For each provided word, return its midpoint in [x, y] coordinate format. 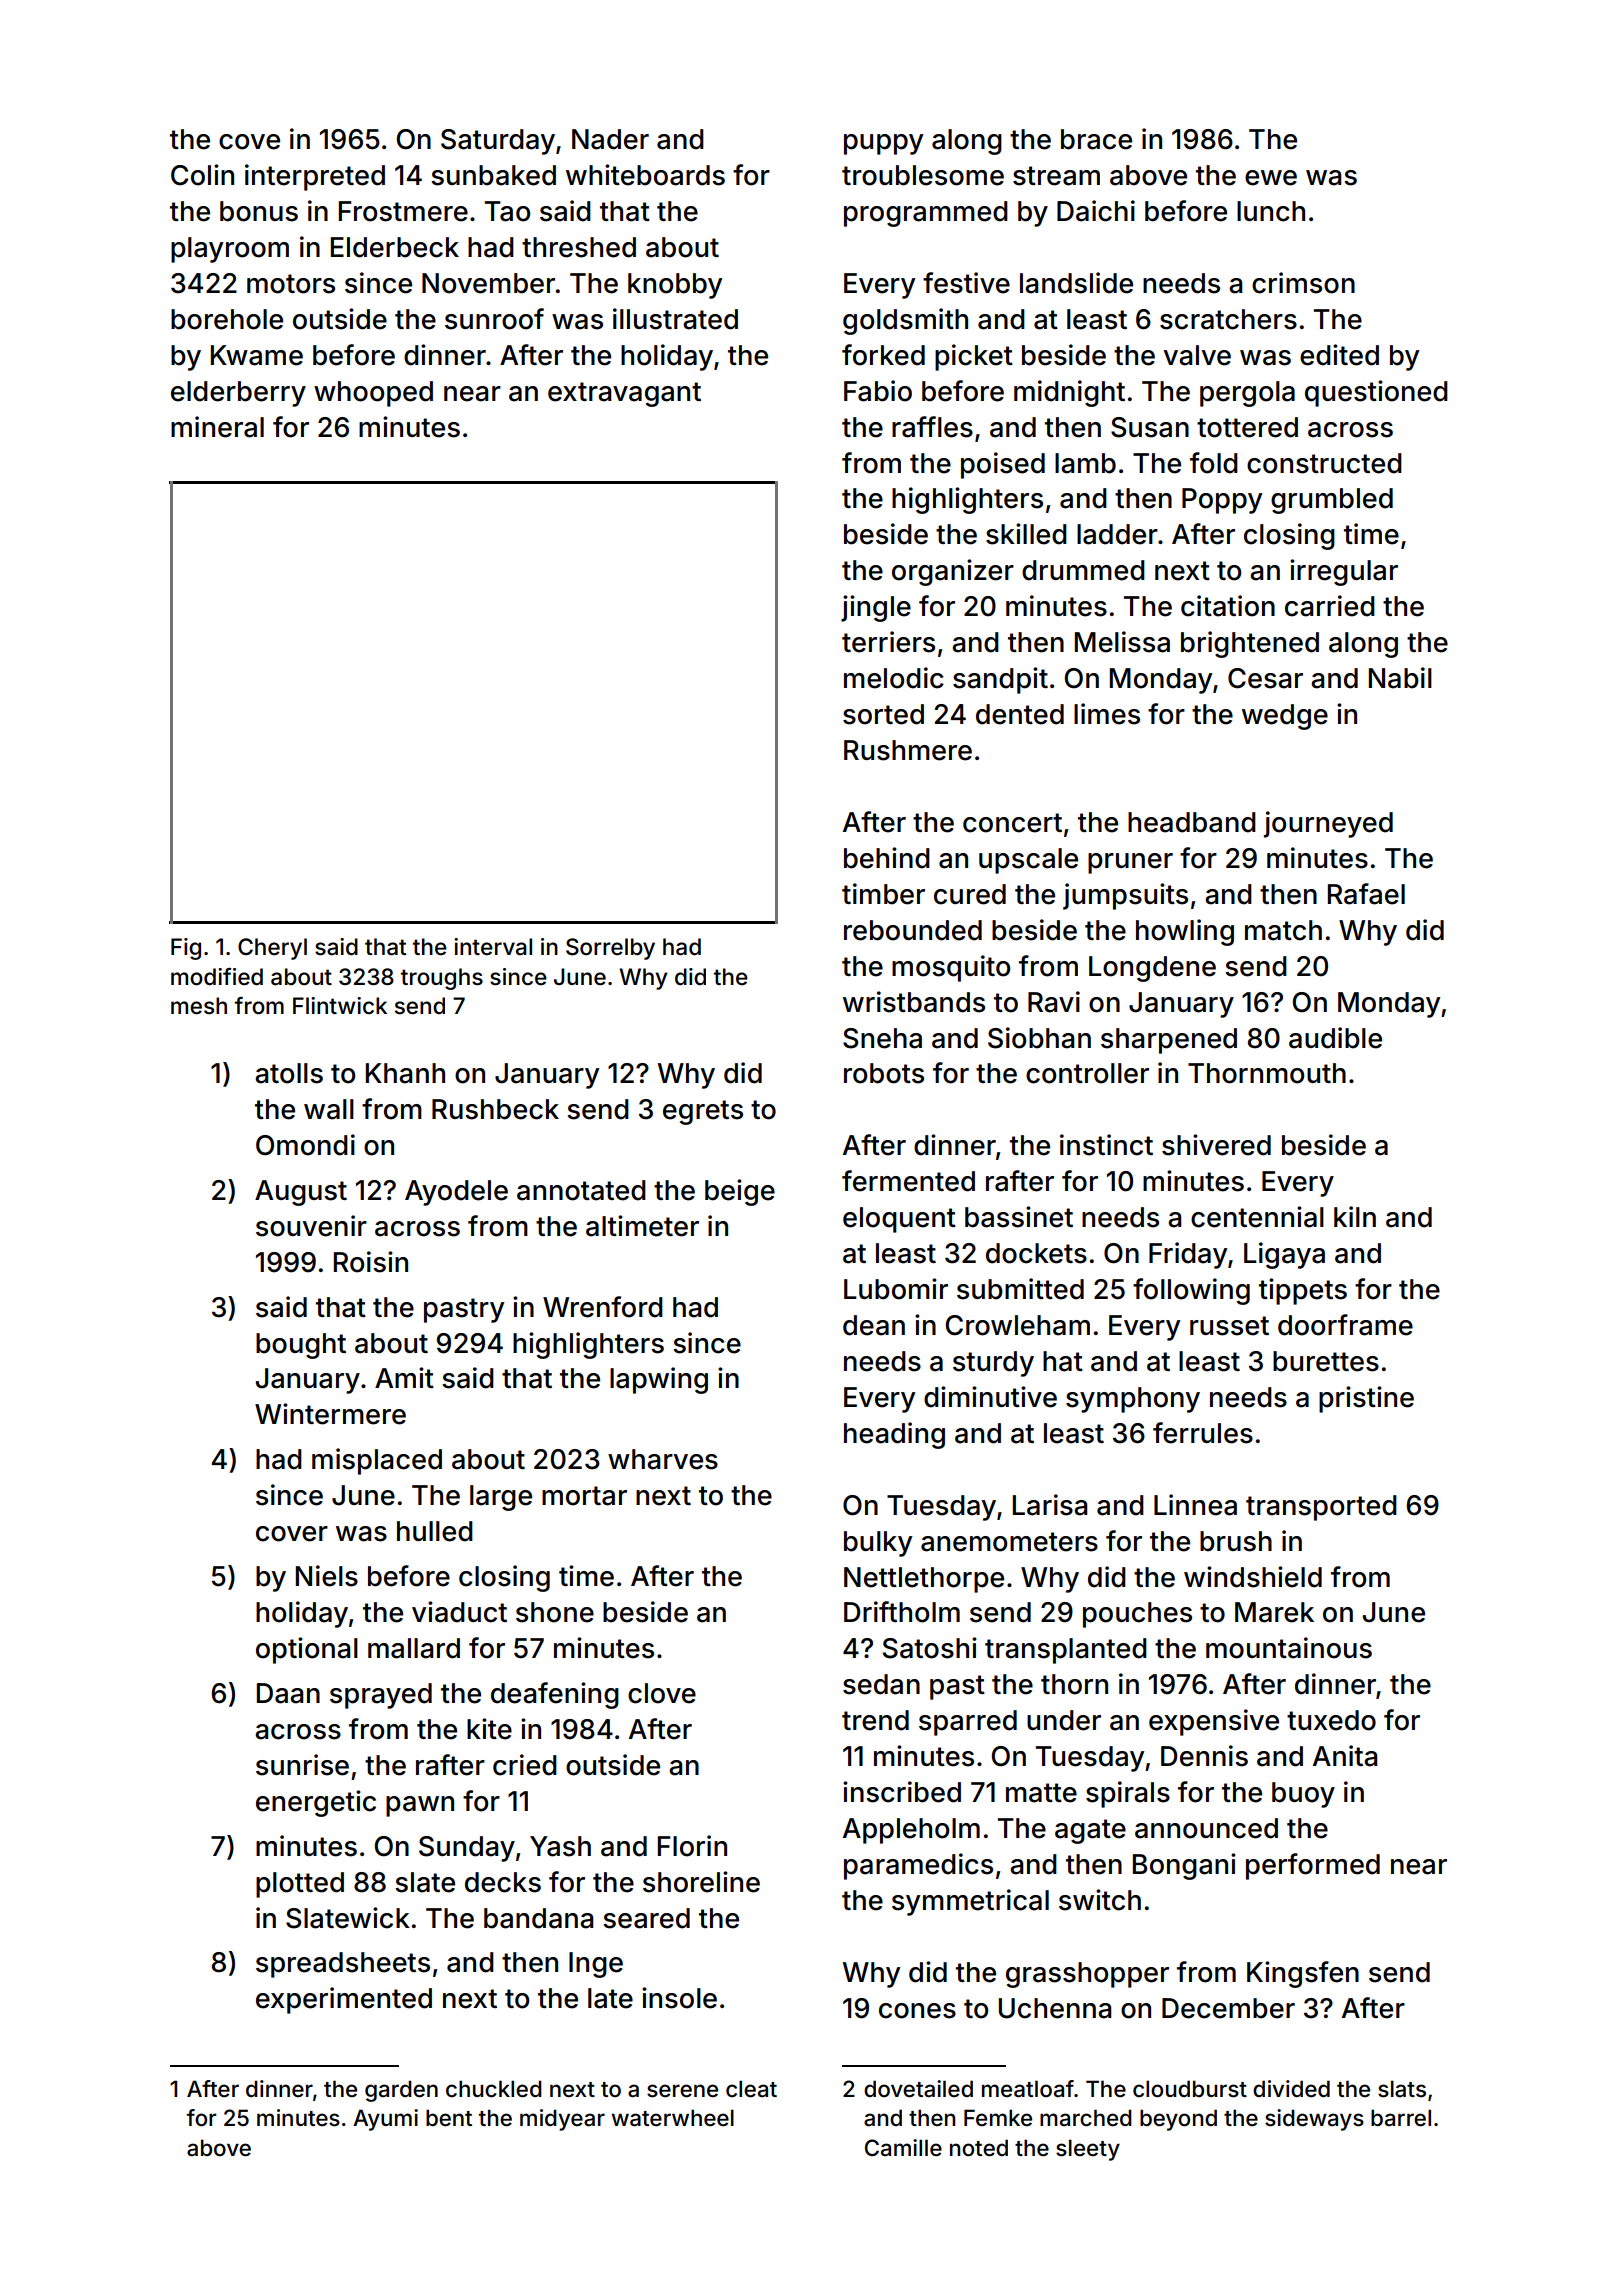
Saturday [498, 142]
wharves [663, 1459]
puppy [884, 144]
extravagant [624, 394]
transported [1321, 1508]
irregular [1344, 572]
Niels [327, 1576]
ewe [1271, 178]
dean [874, 1325]
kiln [1355, 1216]
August [301, 1193]
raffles [932, 427]
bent [449, 2118]
